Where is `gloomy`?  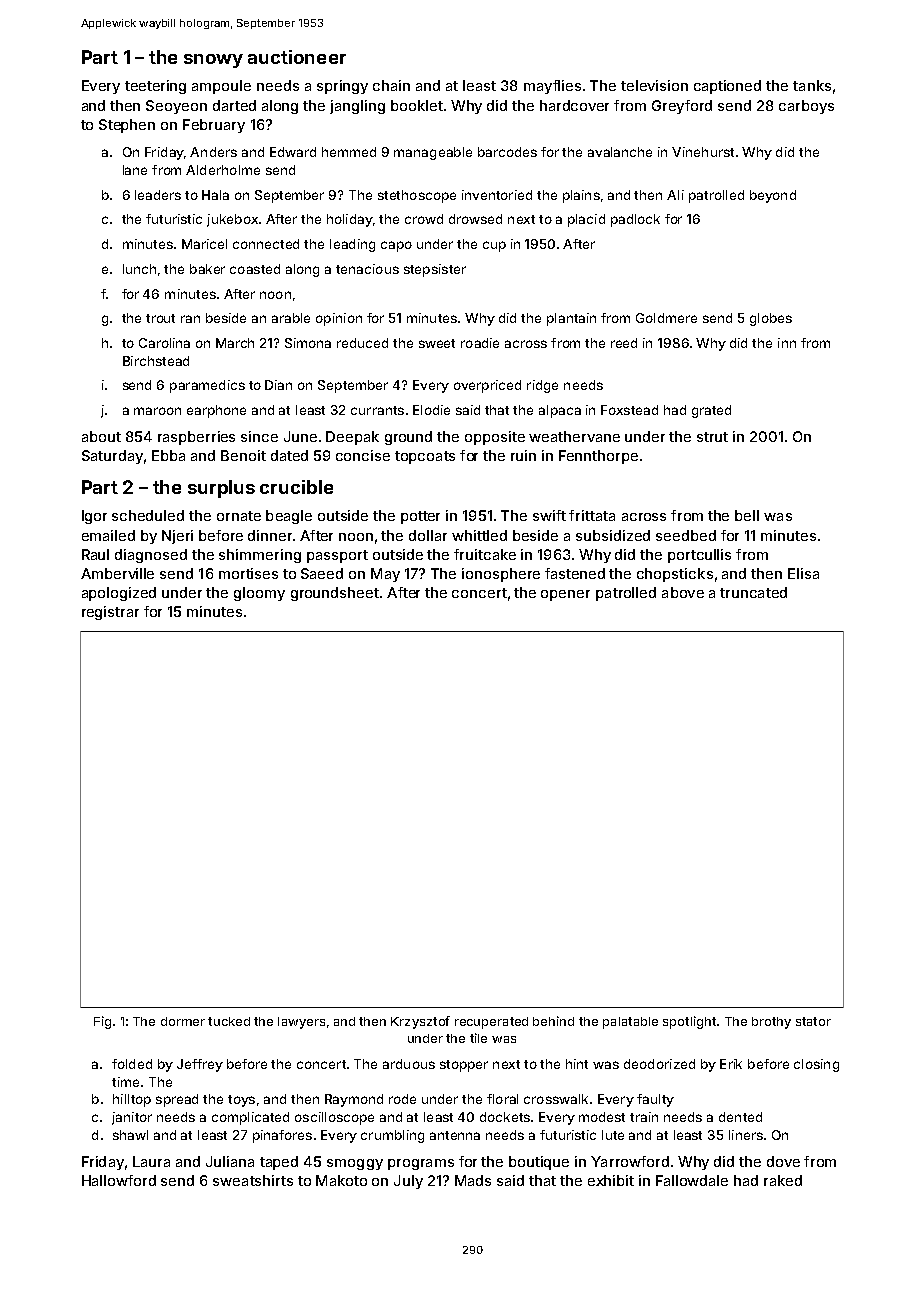
gloomy is located at coordinates (259, 594).
